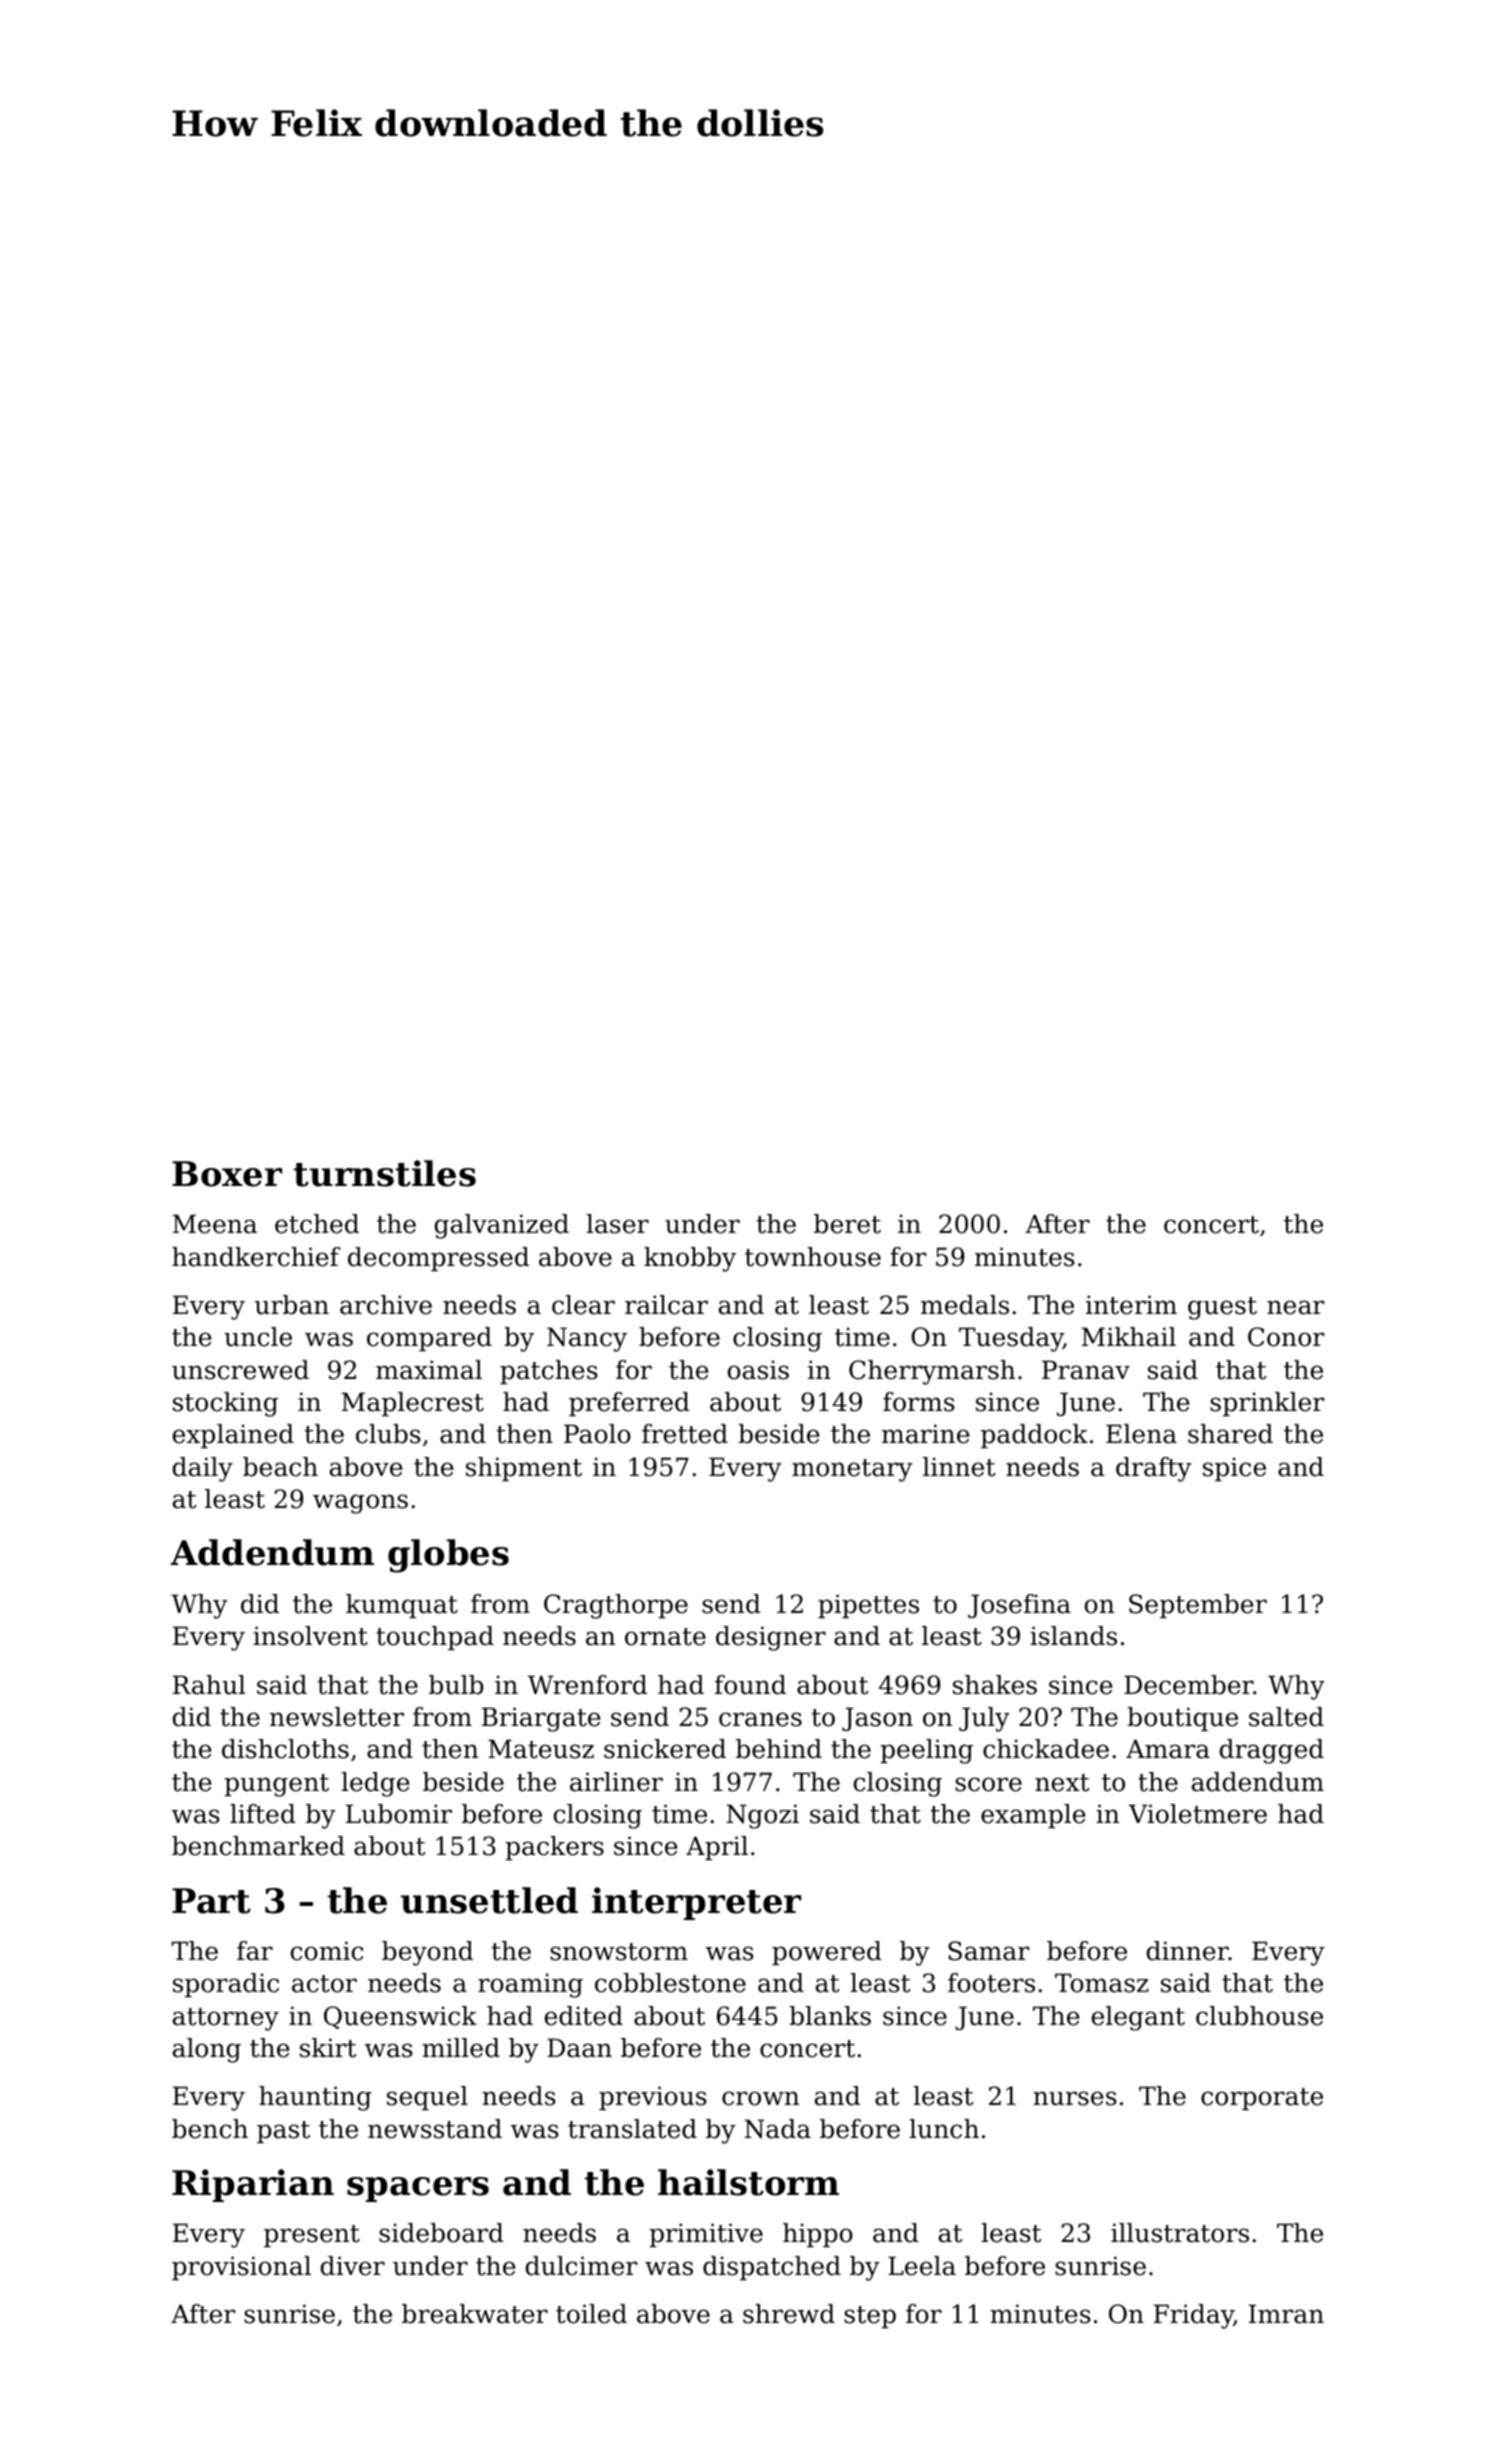 This screenshot has width=1496, height=2464. What do you see at coordinates (283, 2132) in the screenshot?
I see `past` at bounding box center [283, 2132].
